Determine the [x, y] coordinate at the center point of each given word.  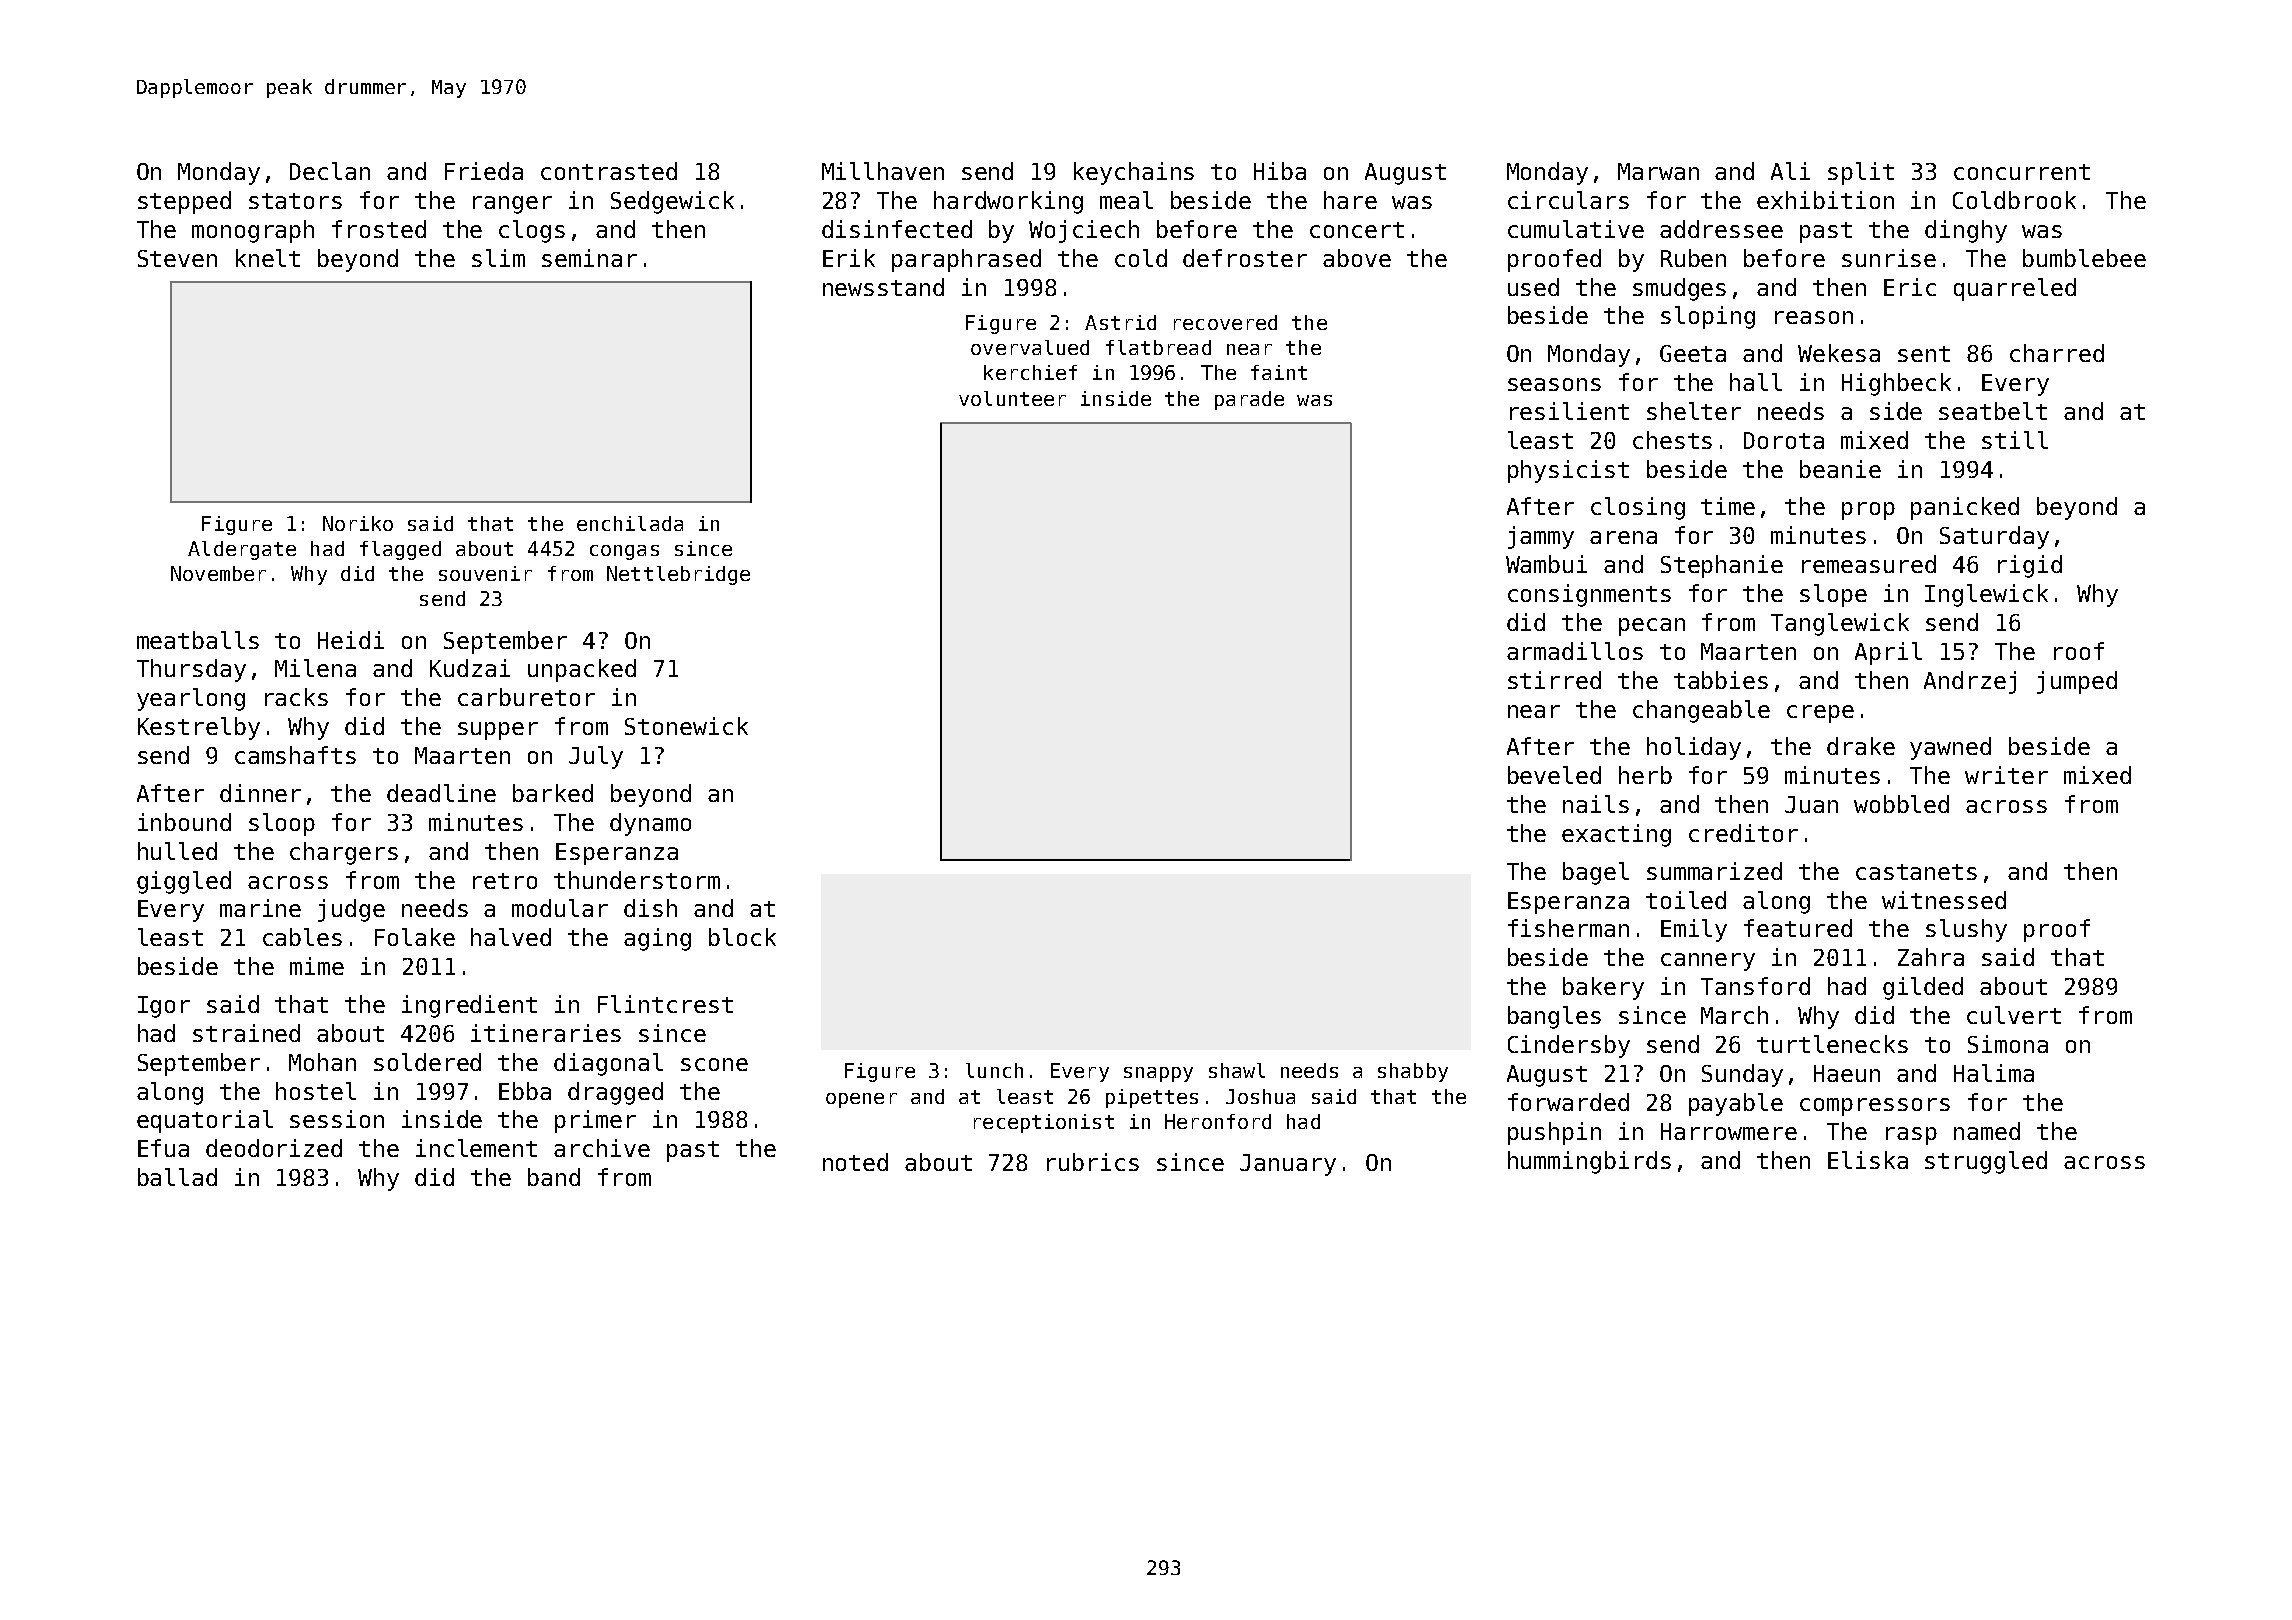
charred [2057, 353]
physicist [1568, 471]
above [1357, 258]
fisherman [1568, 928]
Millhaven [883, 171]
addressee [1721, 229]
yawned [1950, 748]
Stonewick [686, 726]
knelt [268, 258]
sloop [282, 824]
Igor [164, 1007]
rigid [2030, 566]
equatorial [205, 1121]
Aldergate [242, 550]
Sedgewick [672, 202]
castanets [1916, 872]
